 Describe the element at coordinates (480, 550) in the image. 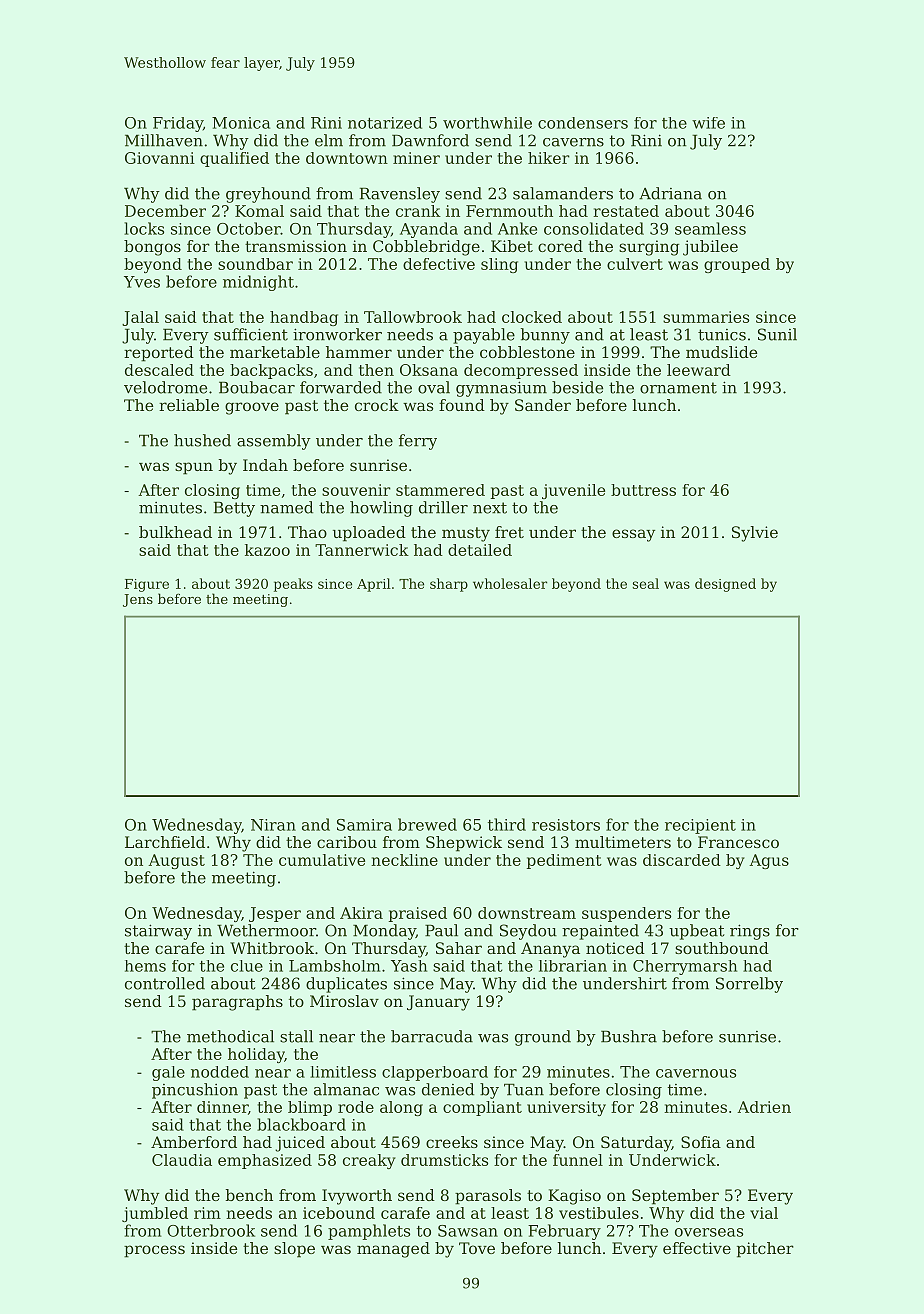

I see `detailed` at that location.
